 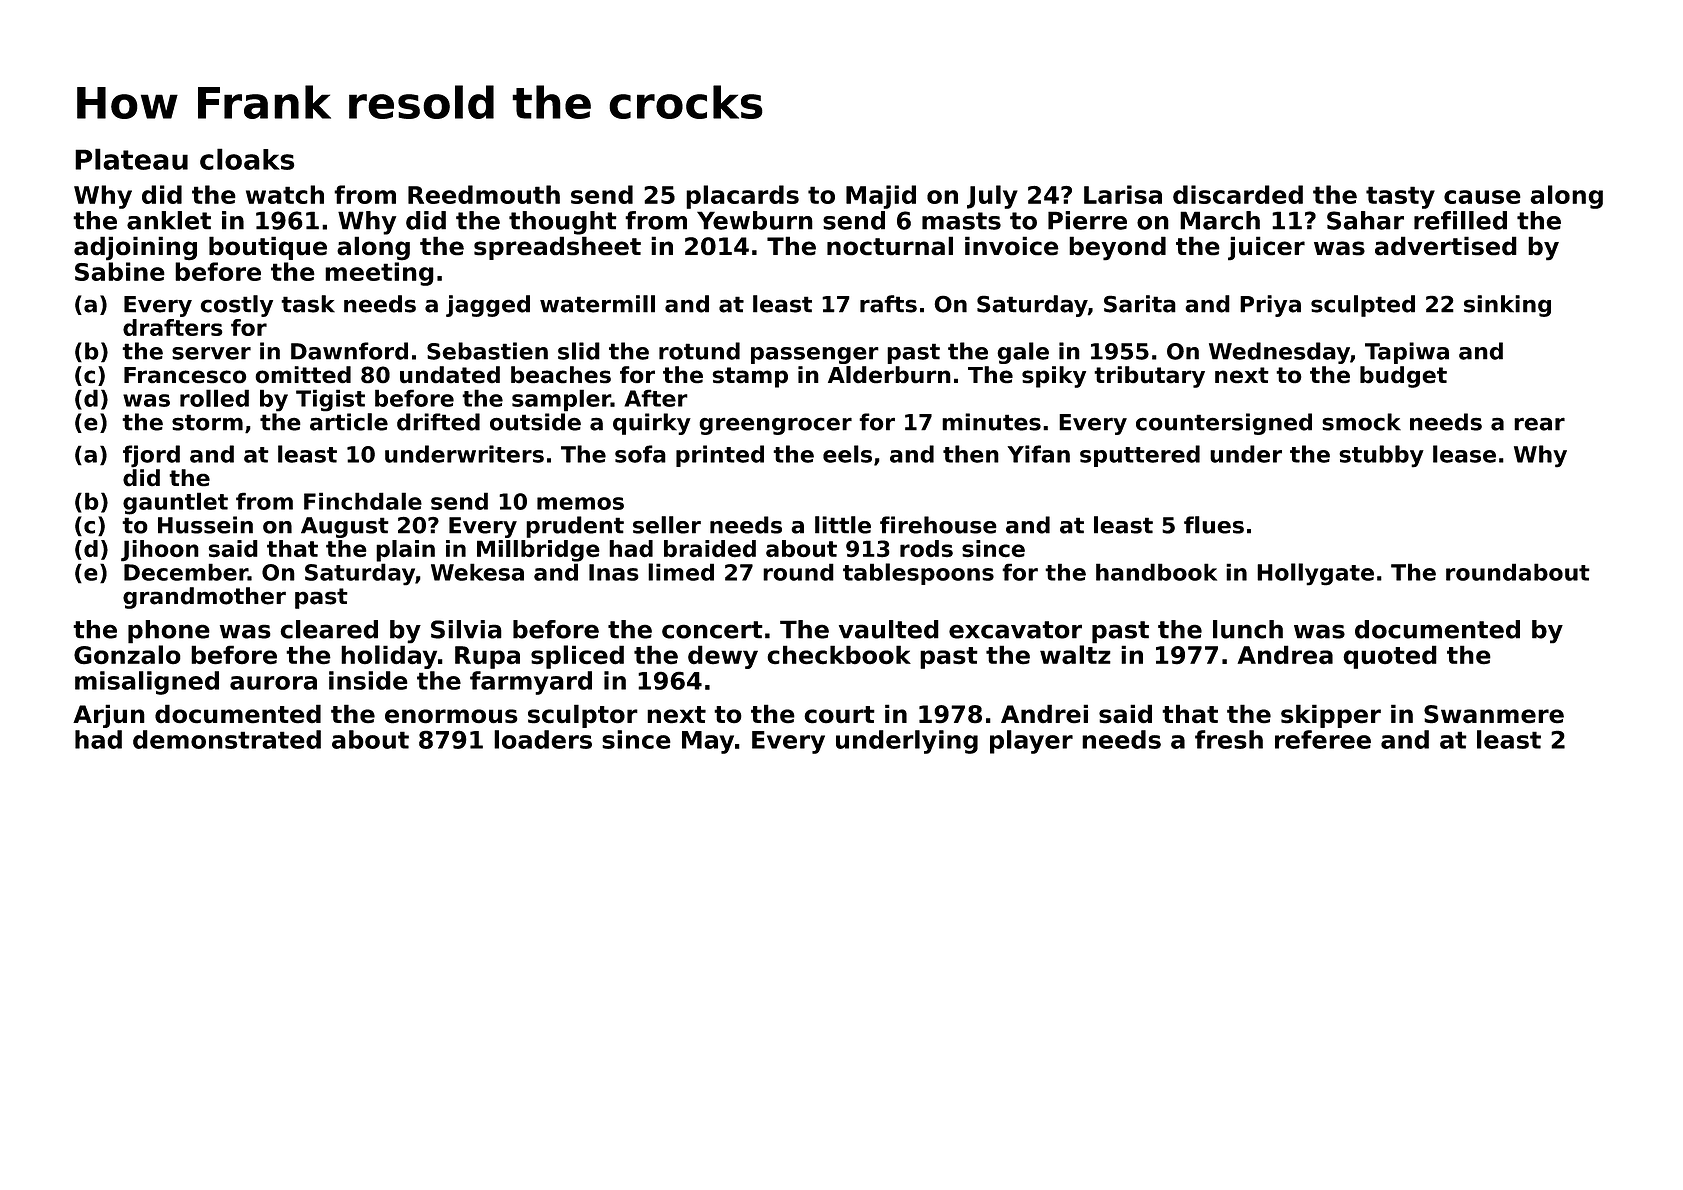 I want to click on Tigist, so click(x=330, y=400).
